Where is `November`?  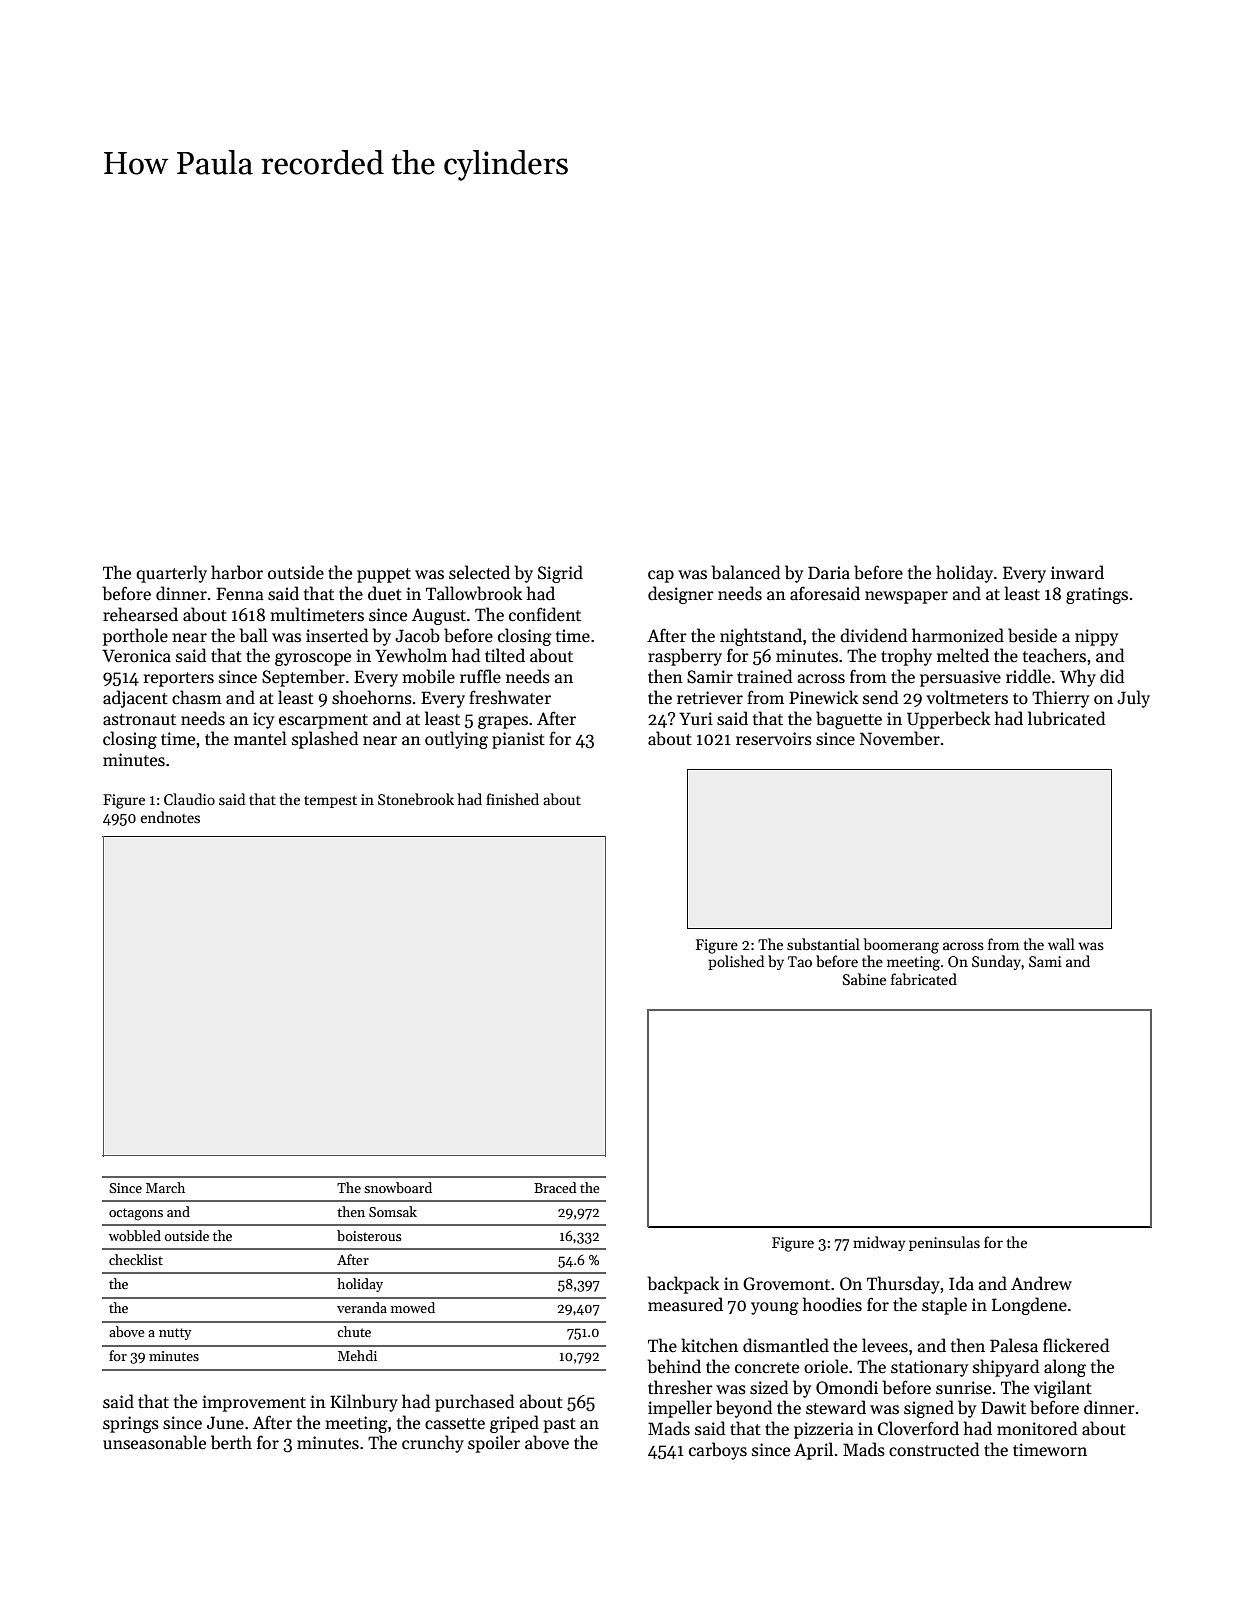
November is located at coordinates (900, 738).
